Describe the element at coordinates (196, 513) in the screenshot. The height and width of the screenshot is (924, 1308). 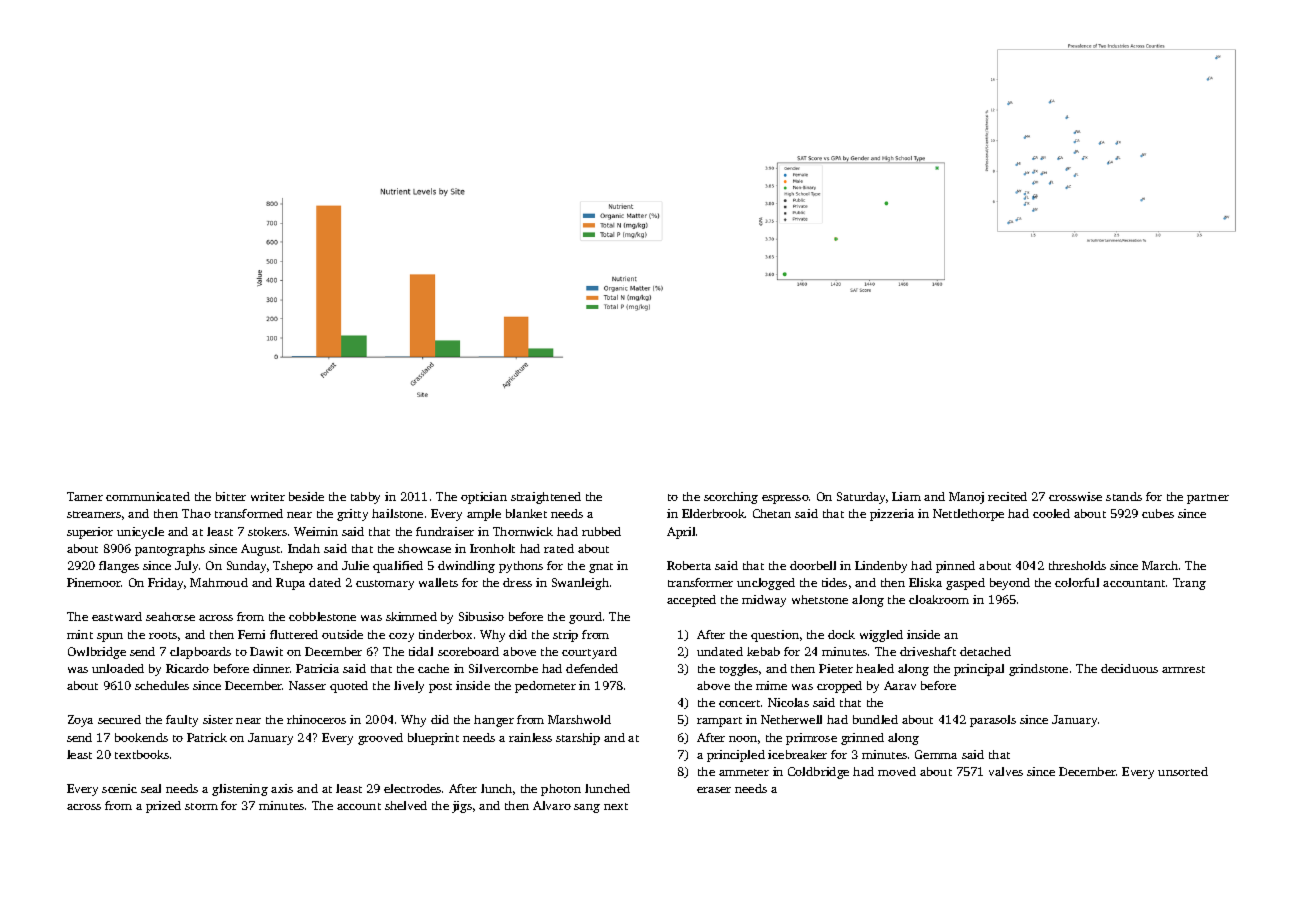
I see `Thao` at that location.
